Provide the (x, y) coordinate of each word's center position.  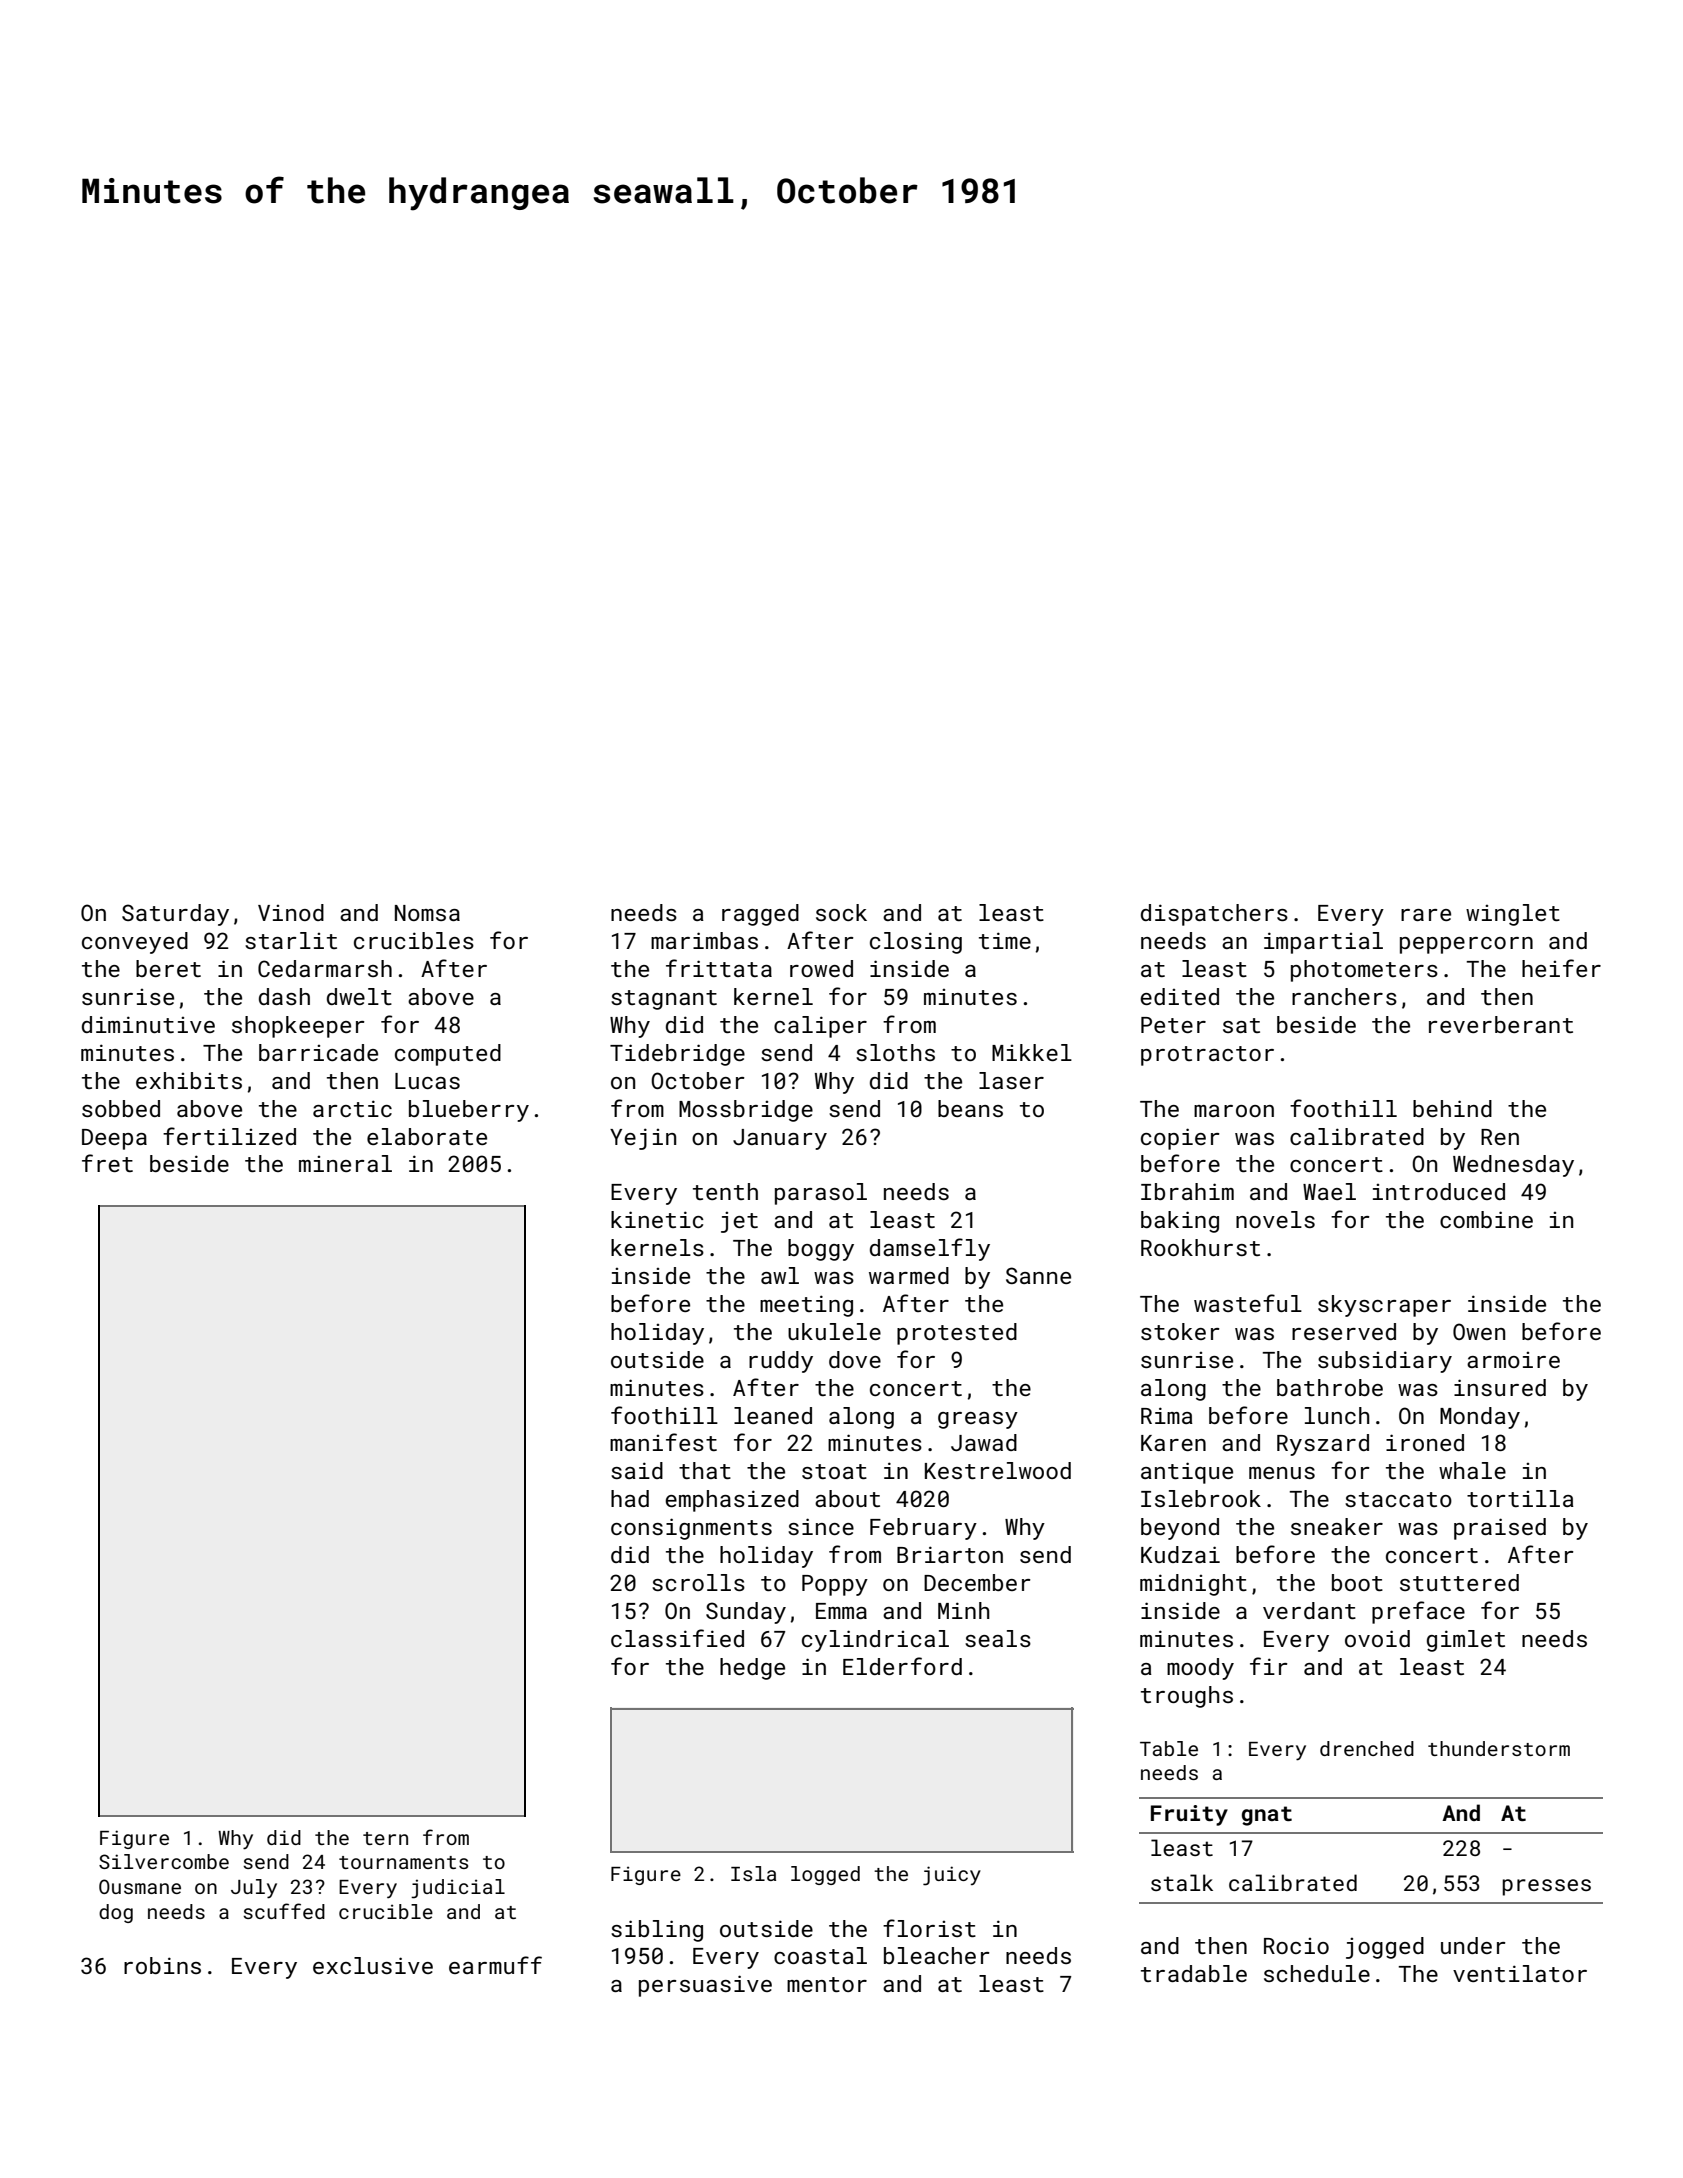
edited (1179, 996)
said (637, 1470)
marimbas (704, 940)
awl (780, 1275)
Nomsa (427, 913)
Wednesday (1513, 1166)
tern (385, 1838)
